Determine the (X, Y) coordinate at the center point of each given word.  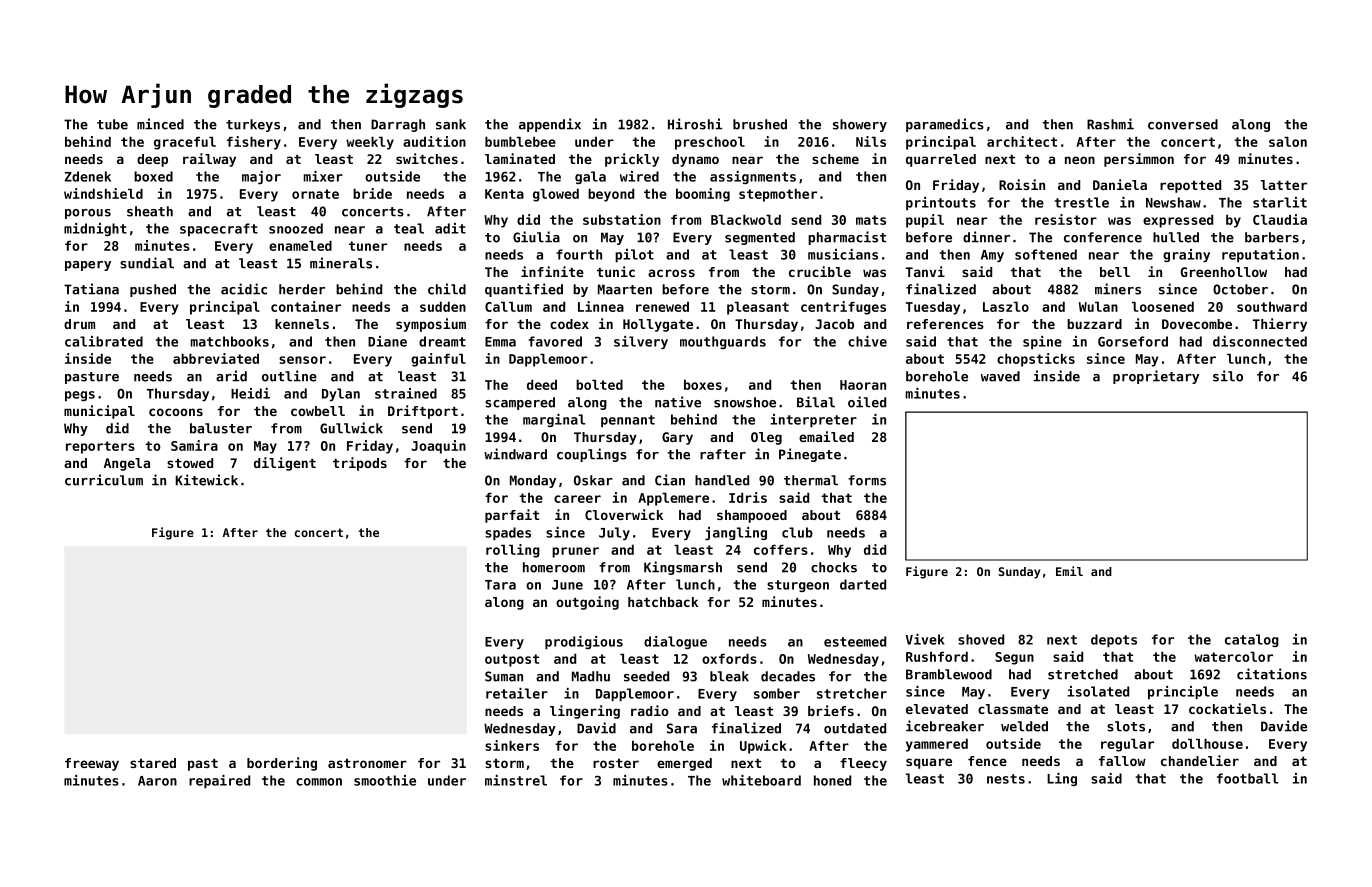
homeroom (554, 567)
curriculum (104, 480)
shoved (981, 639)
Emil (1069, 571)
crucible (820, 271)
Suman (504, 676)
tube (112, 124)
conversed (1183, 124)
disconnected (1260, 341)
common (319, 782)
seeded (646, 676)
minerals (341, 263)
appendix (550, 125)
